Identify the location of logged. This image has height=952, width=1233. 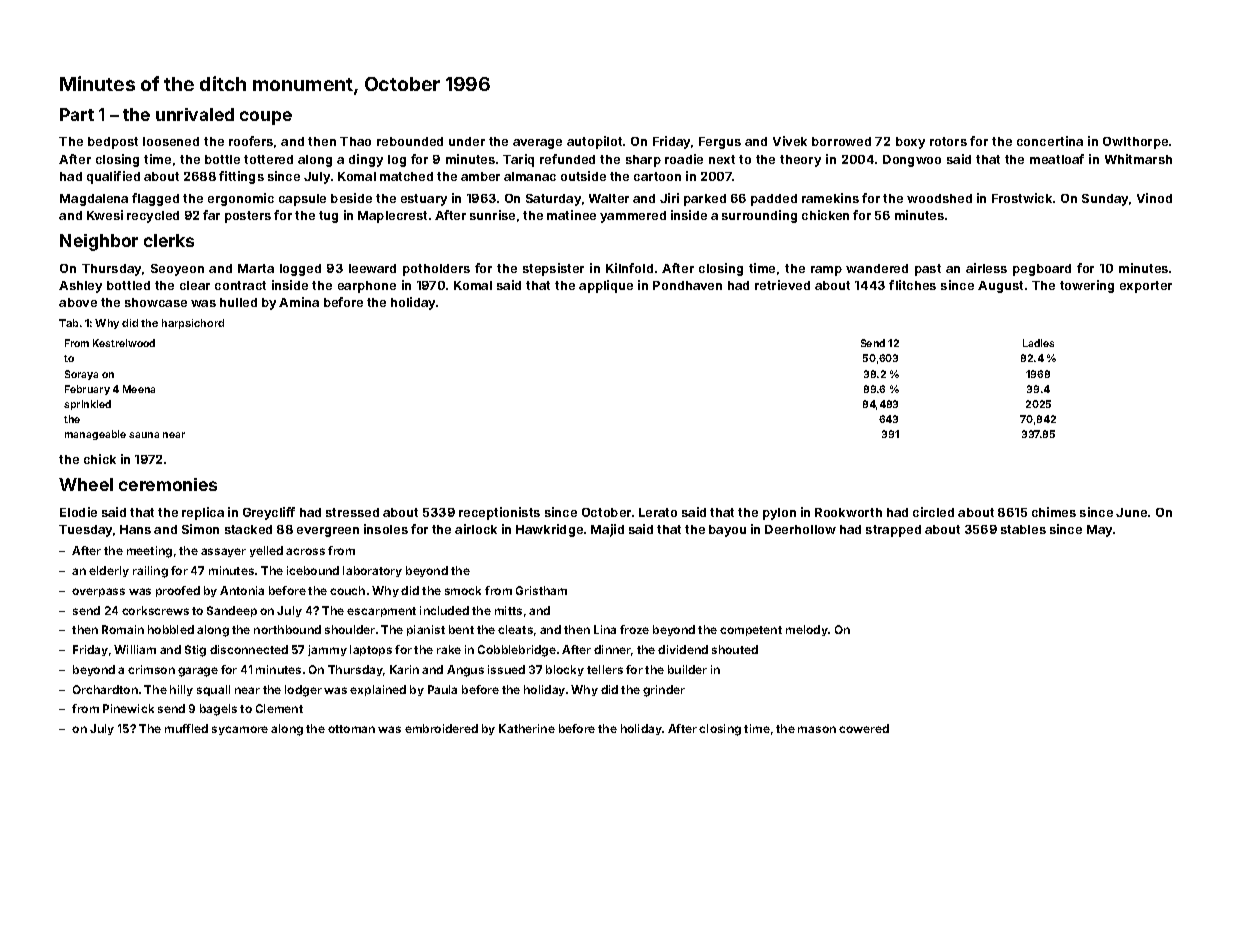
(300, 270).
